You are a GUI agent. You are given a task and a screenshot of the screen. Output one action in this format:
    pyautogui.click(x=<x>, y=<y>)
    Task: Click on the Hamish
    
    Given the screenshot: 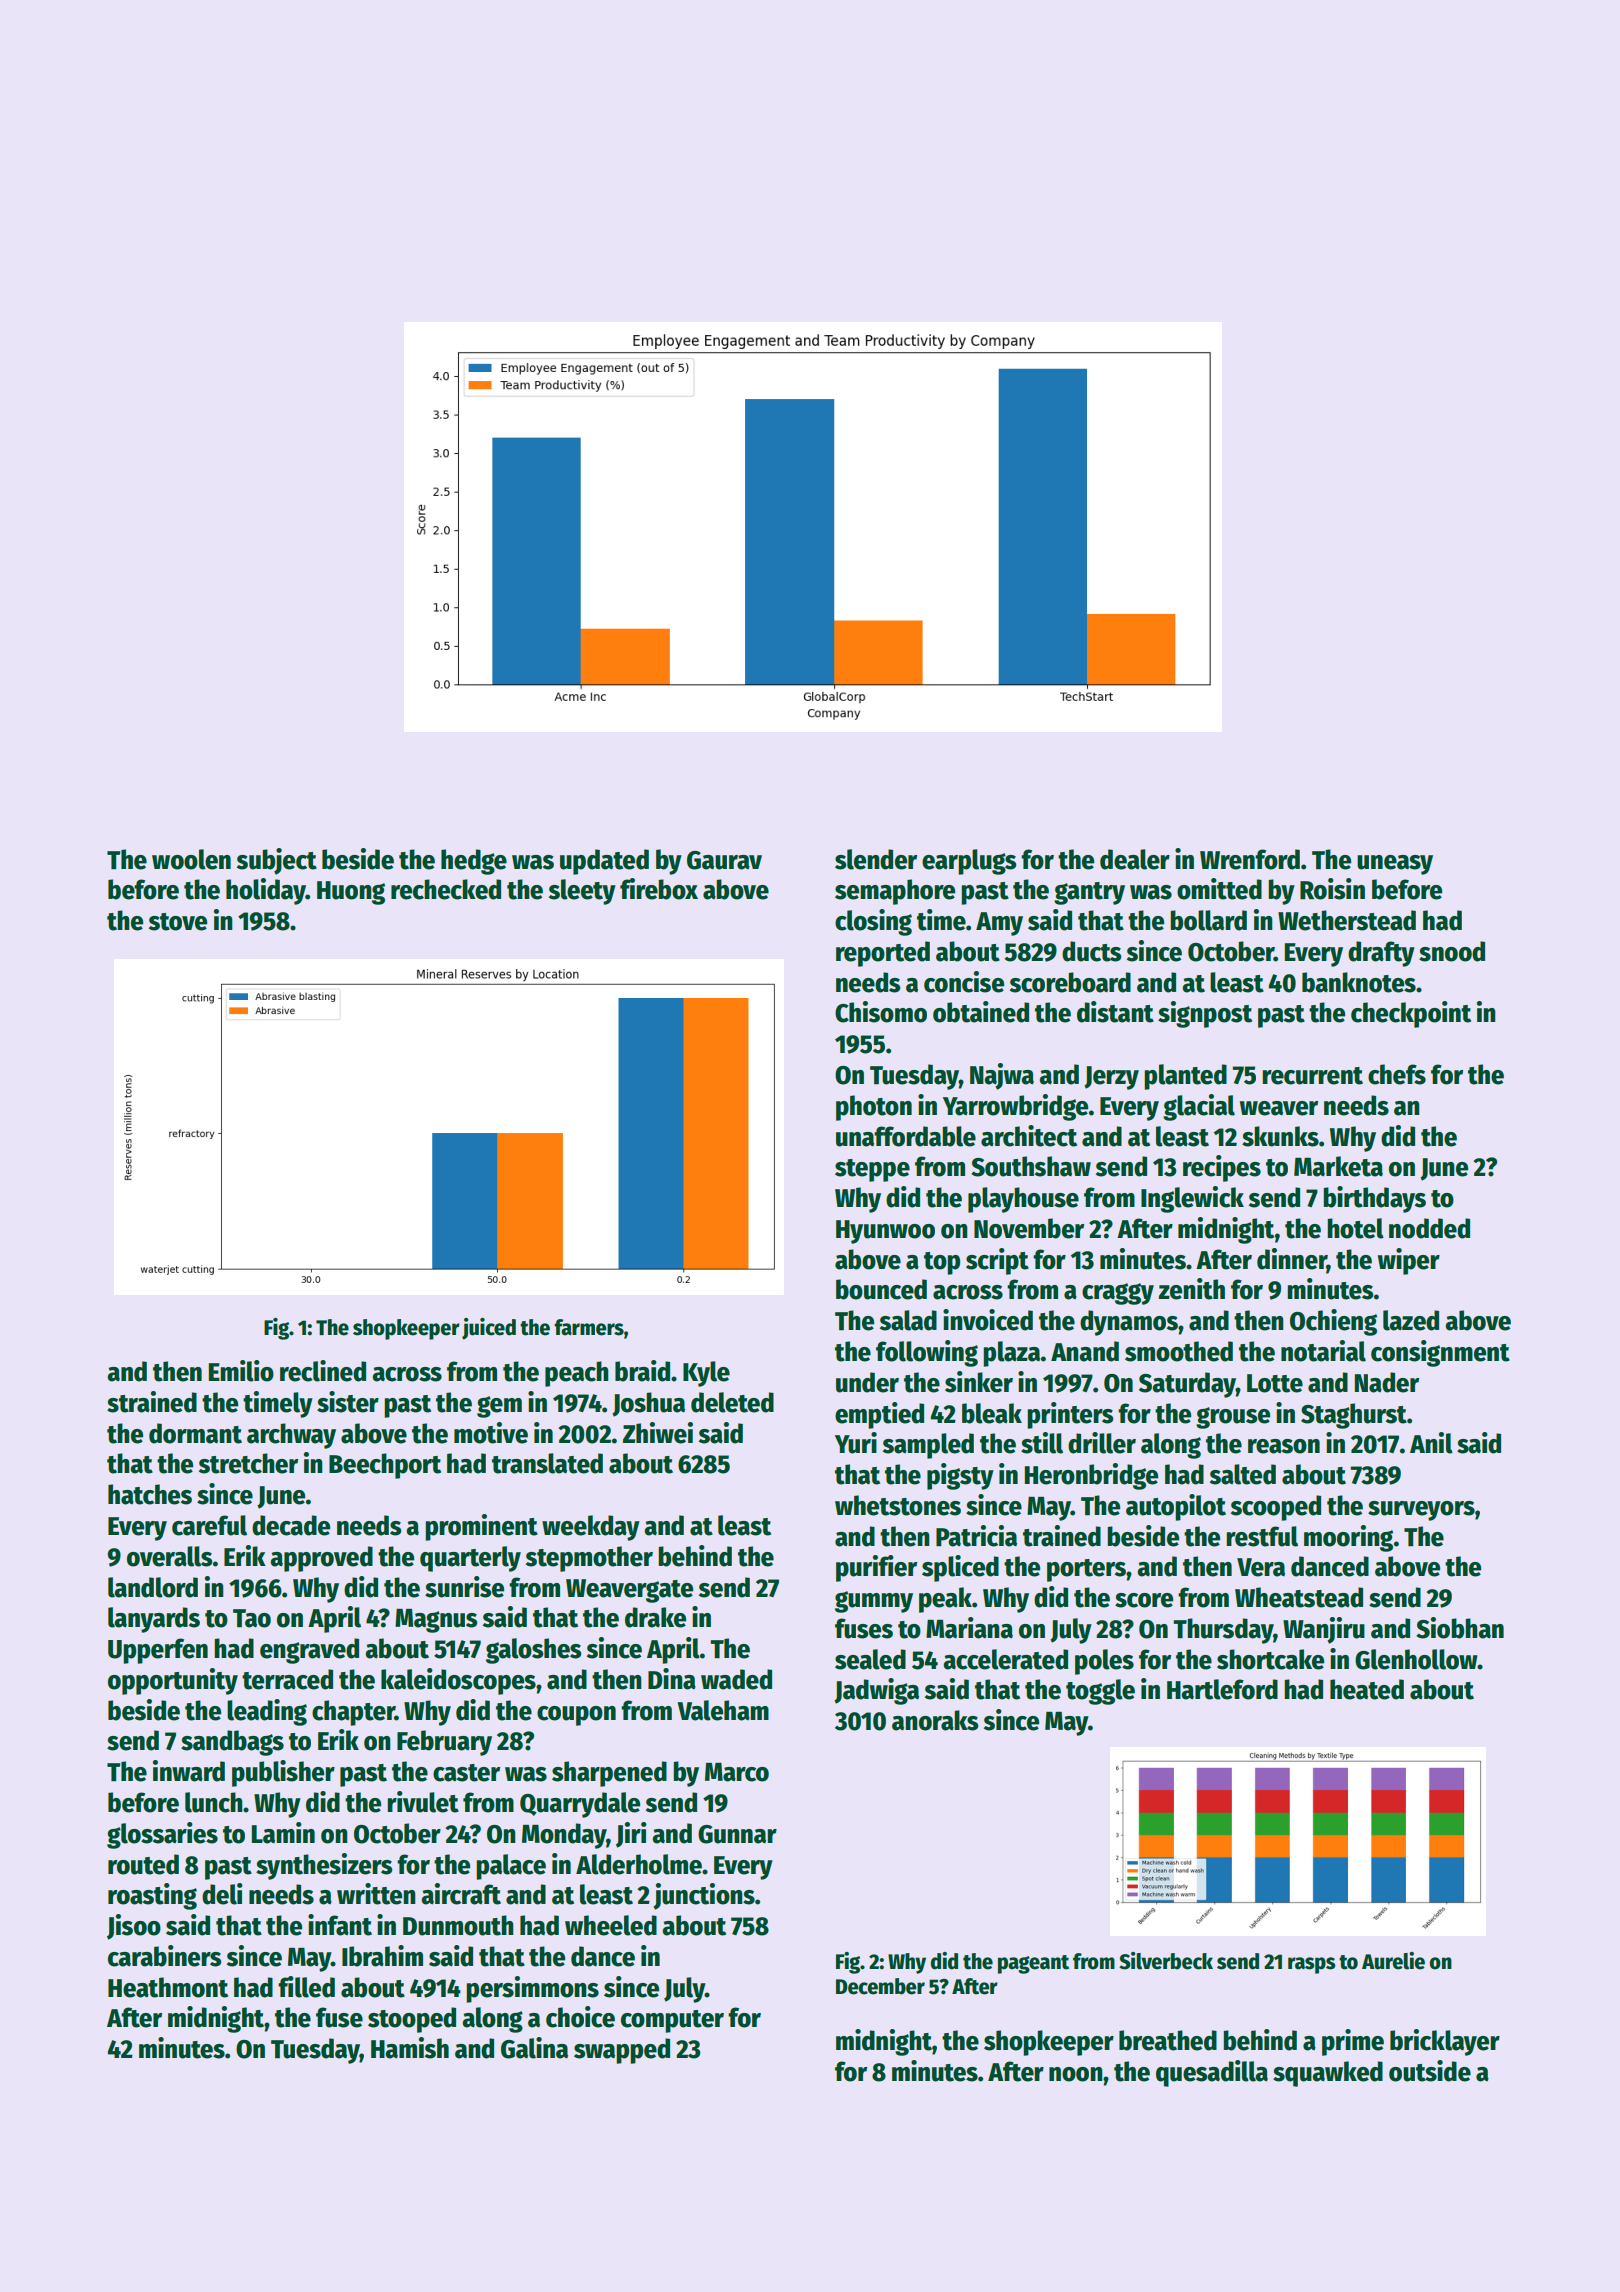 What is the action you would take?
    pyautogui.click(x=410, y=2048)
